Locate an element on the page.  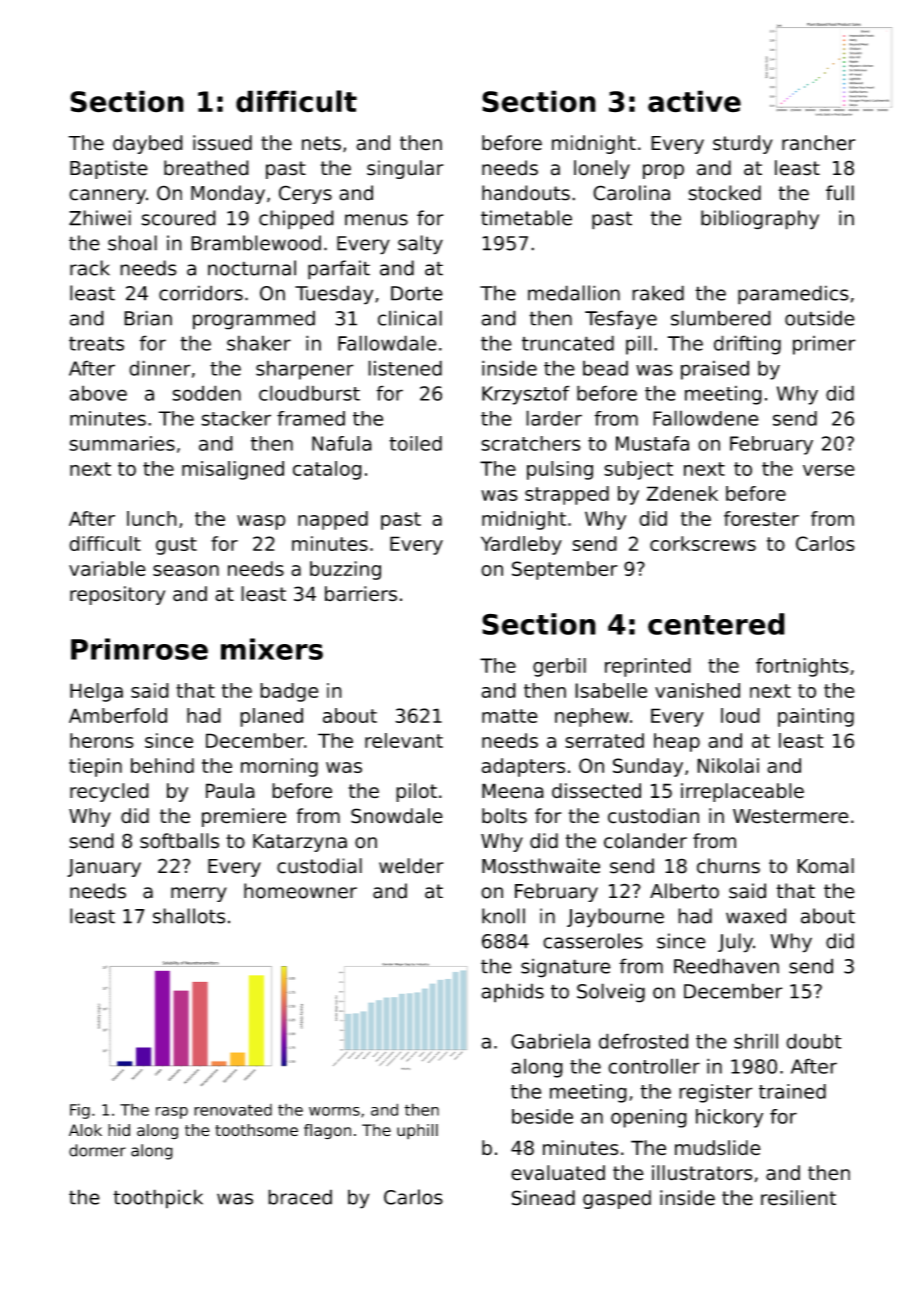
beside is located at coordinates (542, 1116).
